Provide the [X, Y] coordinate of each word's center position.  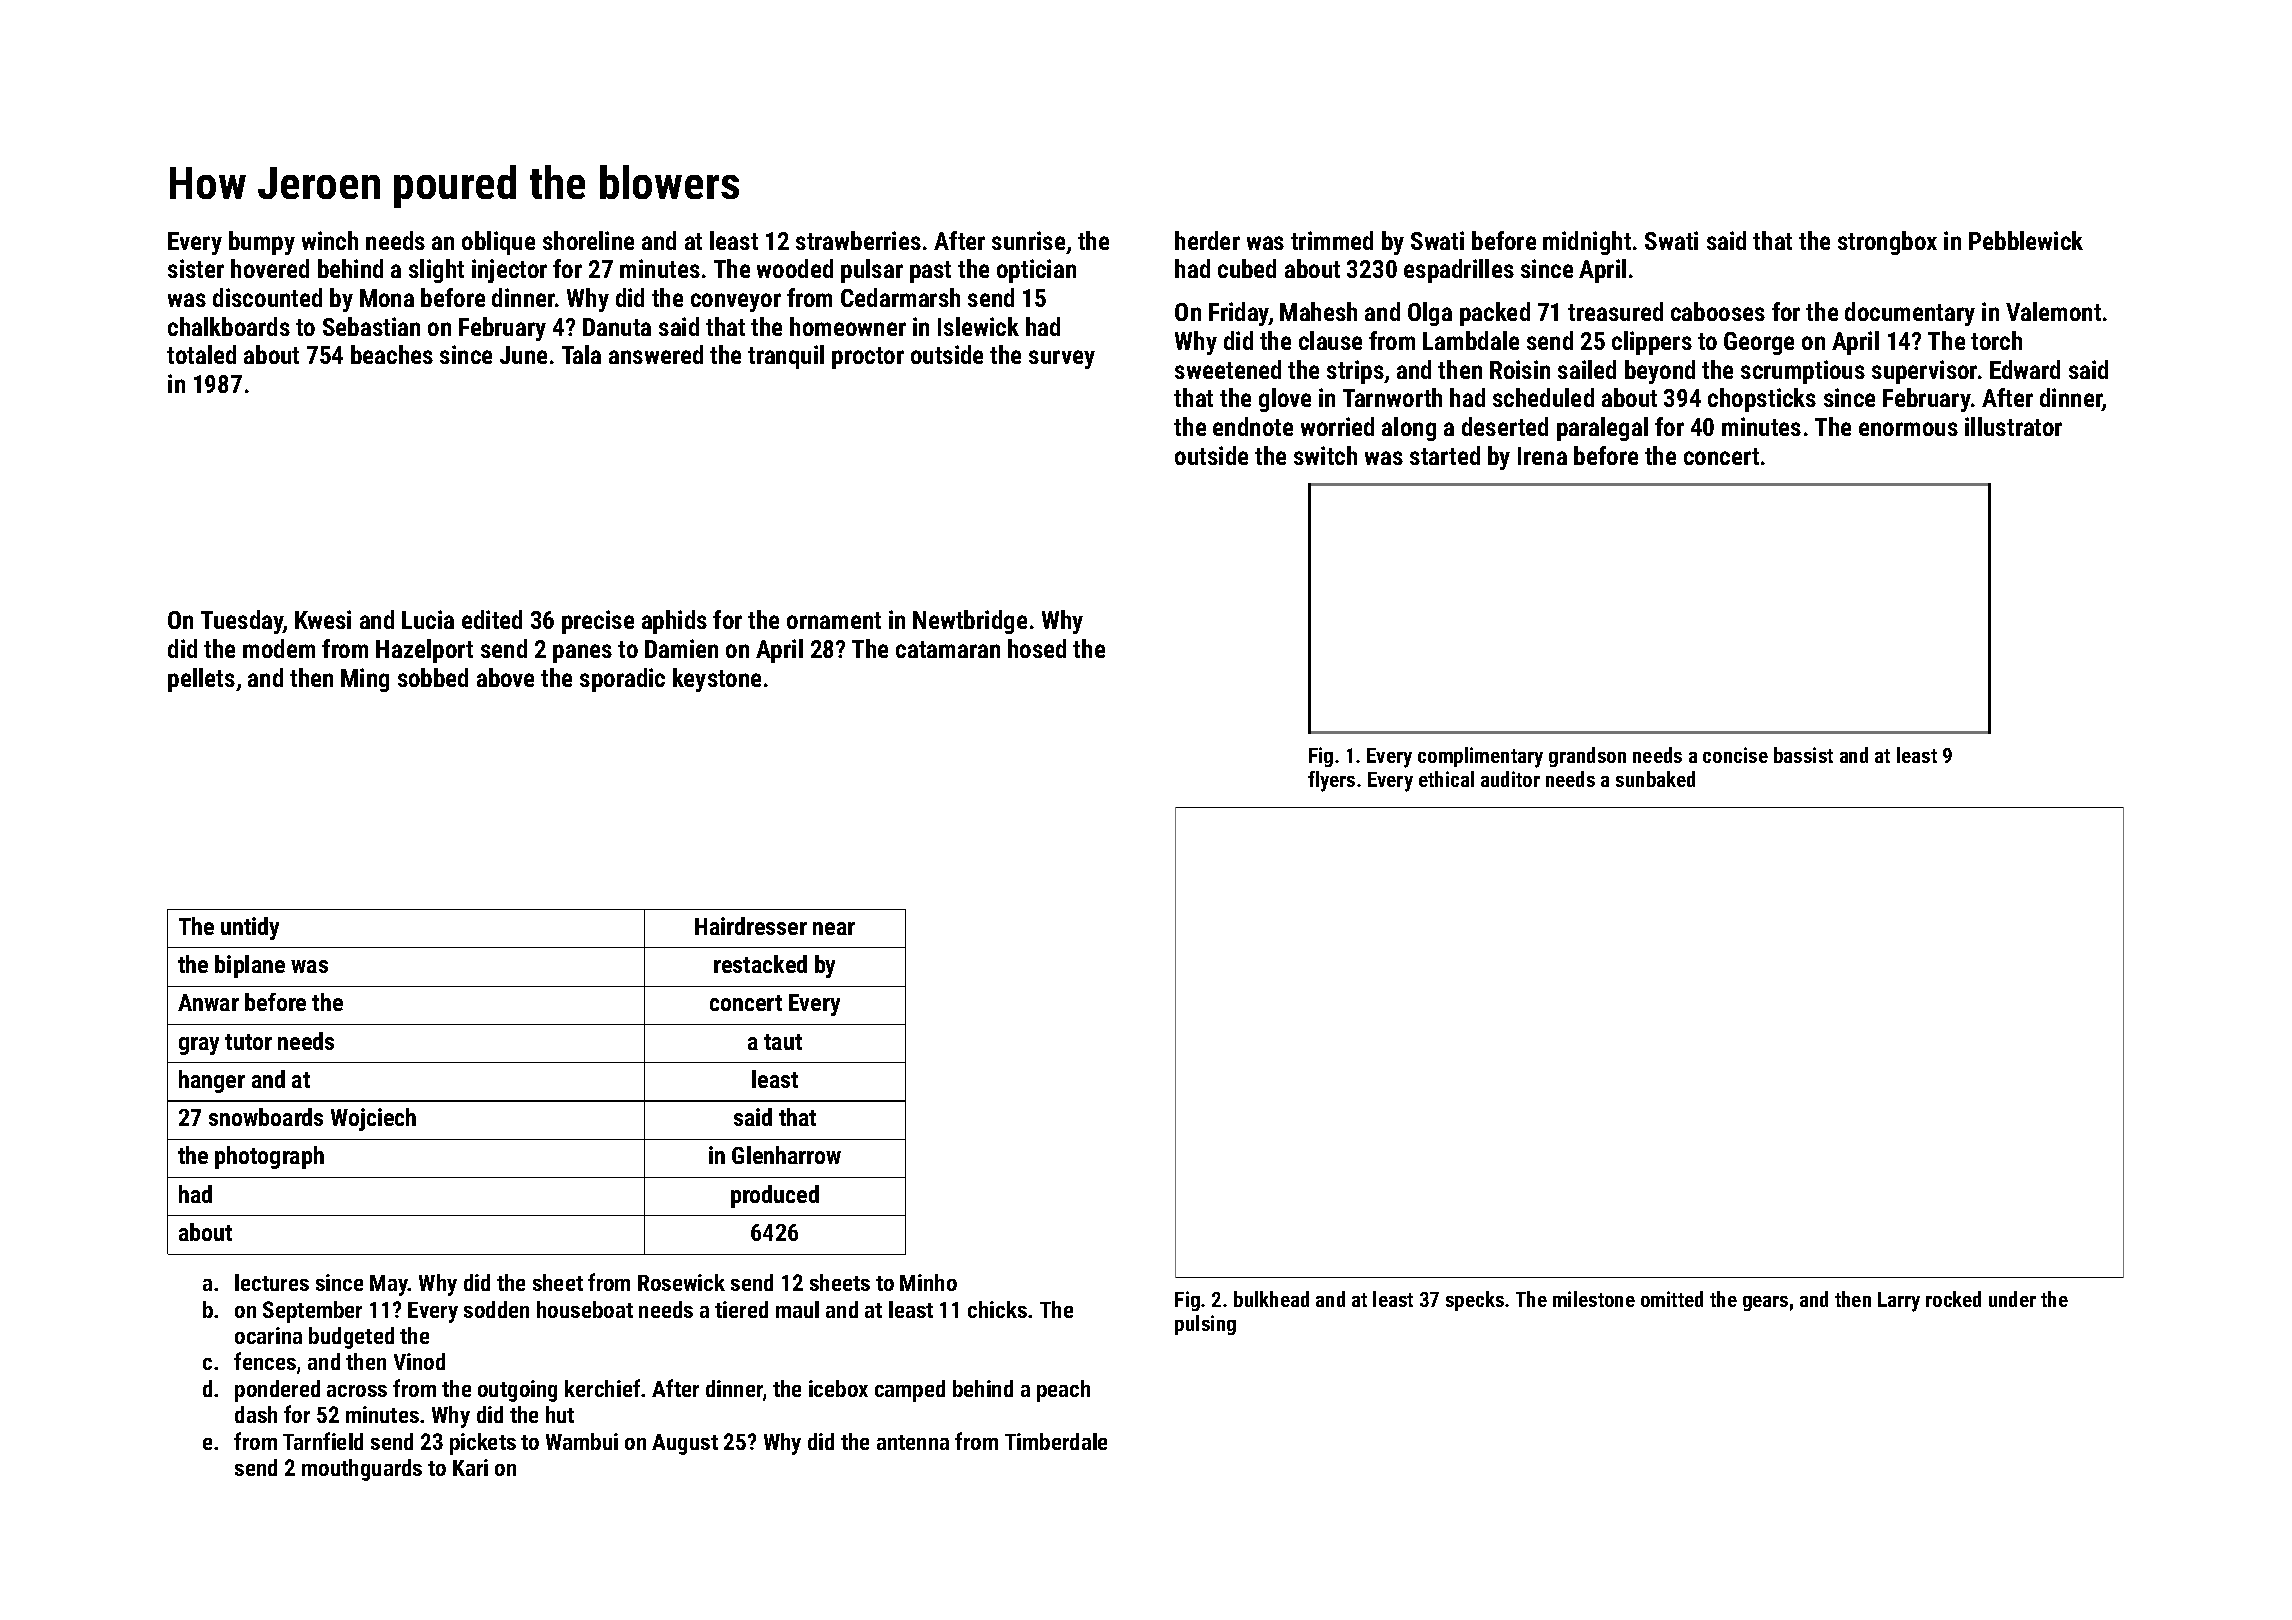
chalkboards [229, 326]
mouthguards [362, 1470]
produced [775, 1196]
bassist [1803, 755]
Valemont [2053, 311]
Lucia [428, 619]
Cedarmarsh [900, 297]
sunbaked [1655, 779]
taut [783, 1042]
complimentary [1480, 757]
